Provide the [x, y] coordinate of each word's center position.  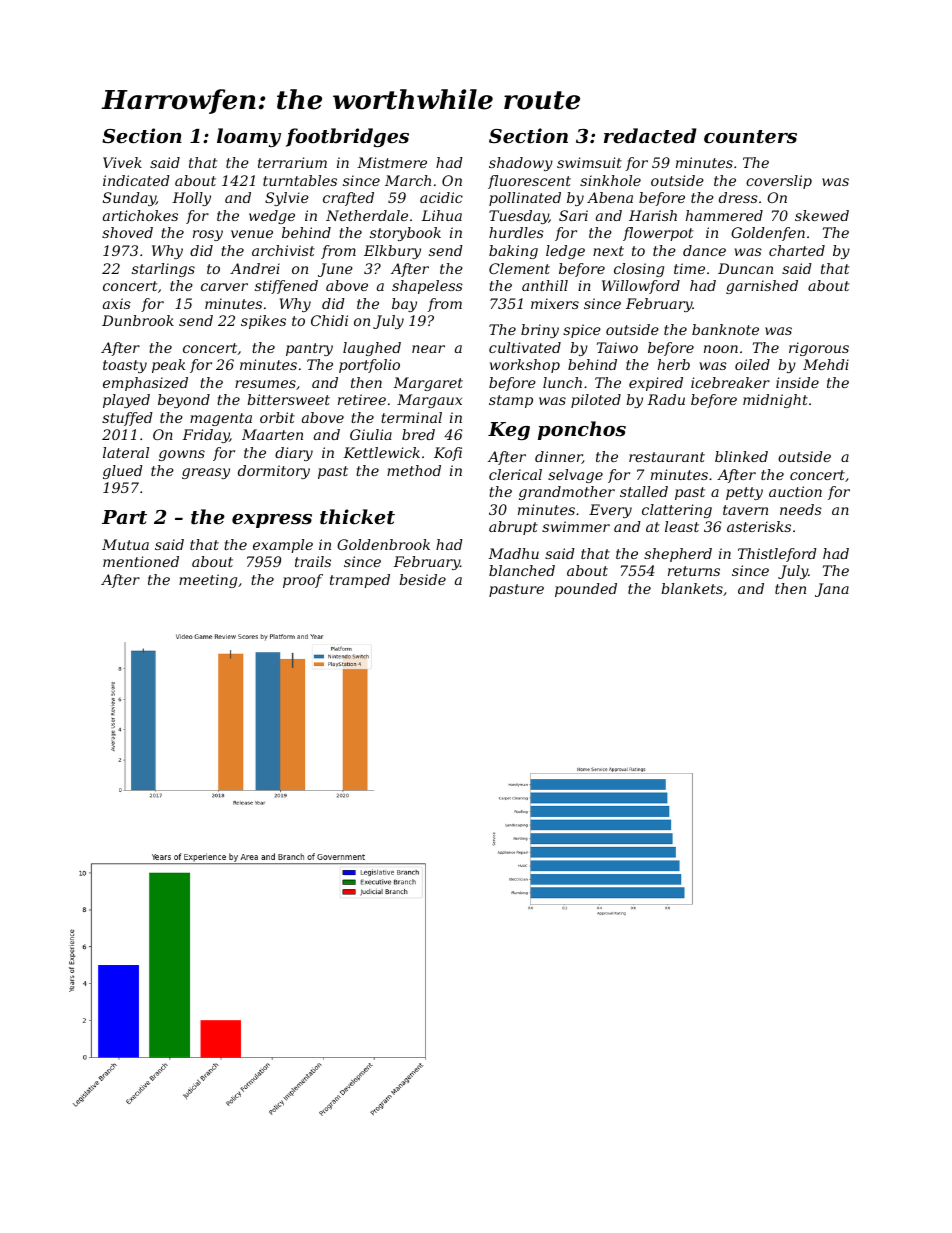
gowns [182, 455]
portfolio [369, 366]
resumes [265, 384]
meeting [208, 581]
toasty [125, 366]
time [689, 268]
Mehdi [826, 364]
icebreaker [730, 382]
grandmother [567, 493]
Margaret [428, 384]
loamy [249, 137]
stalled [644, 491]
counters [750, 136]
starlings [163, 270]
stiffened [286, 287]
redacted [650, 136]
